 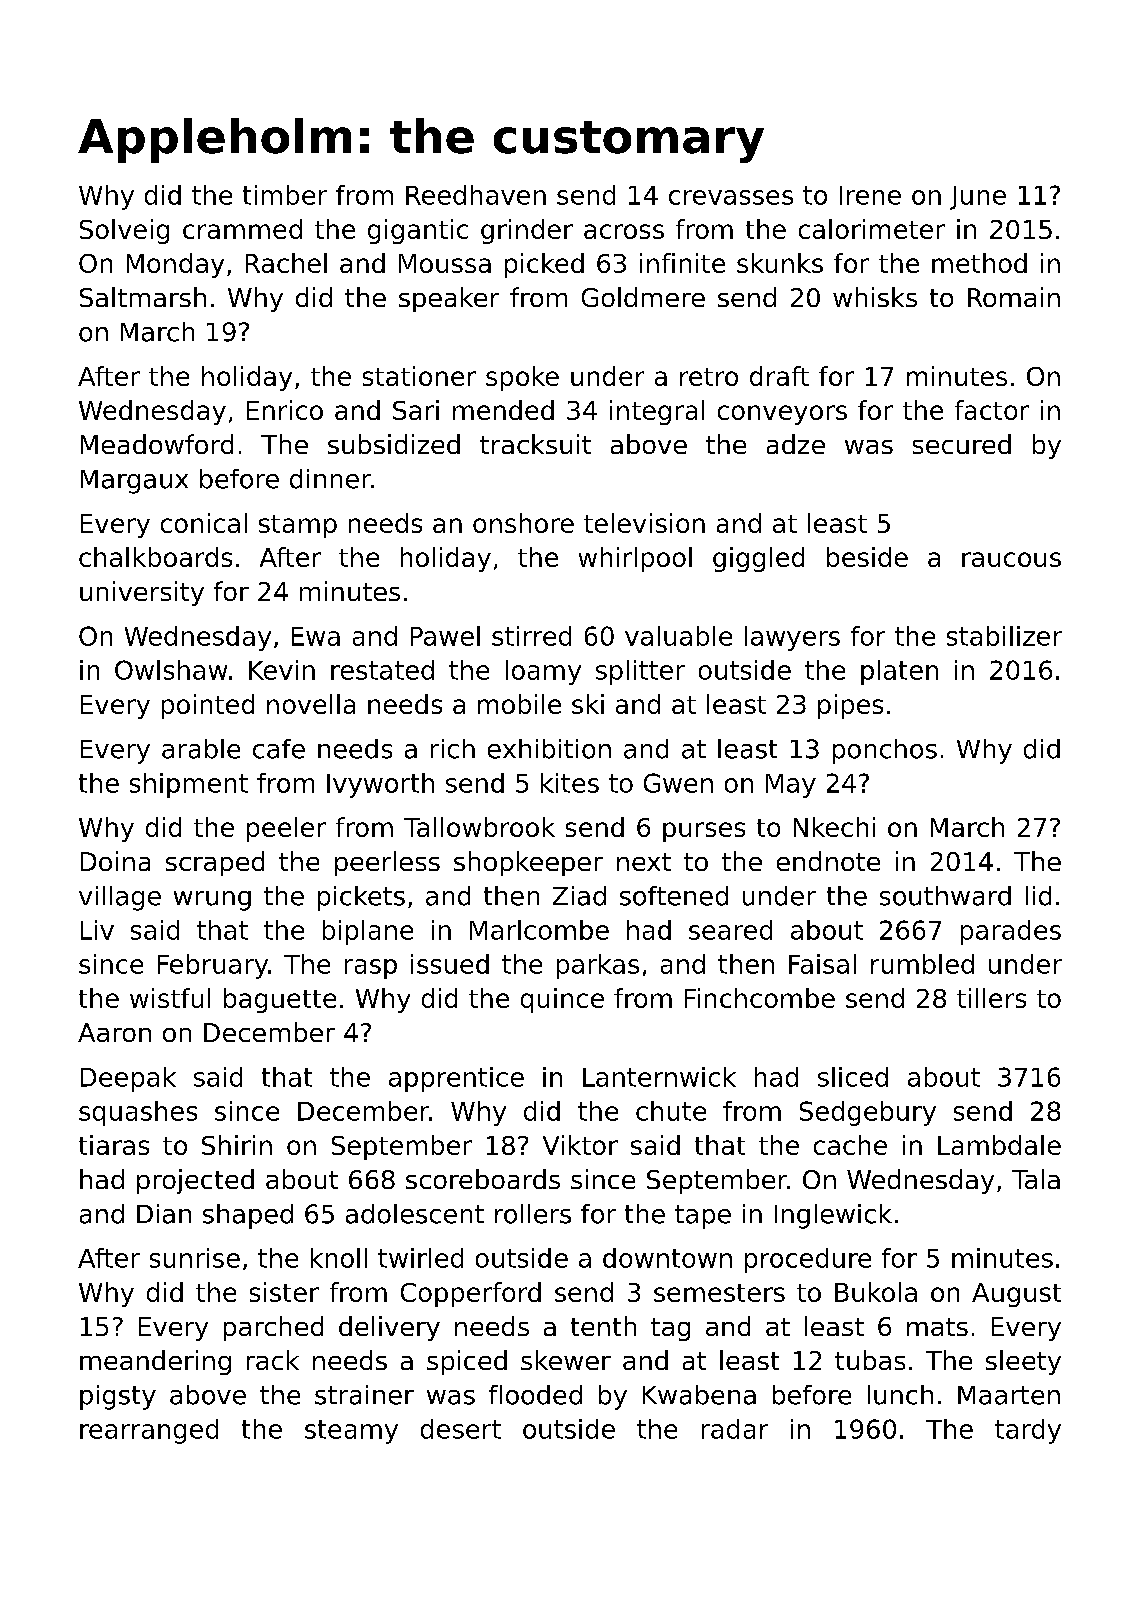 What do you see at coordinates (850, 706) in the screenshot?
I see `pipes` at bounding box center [850, 706].
